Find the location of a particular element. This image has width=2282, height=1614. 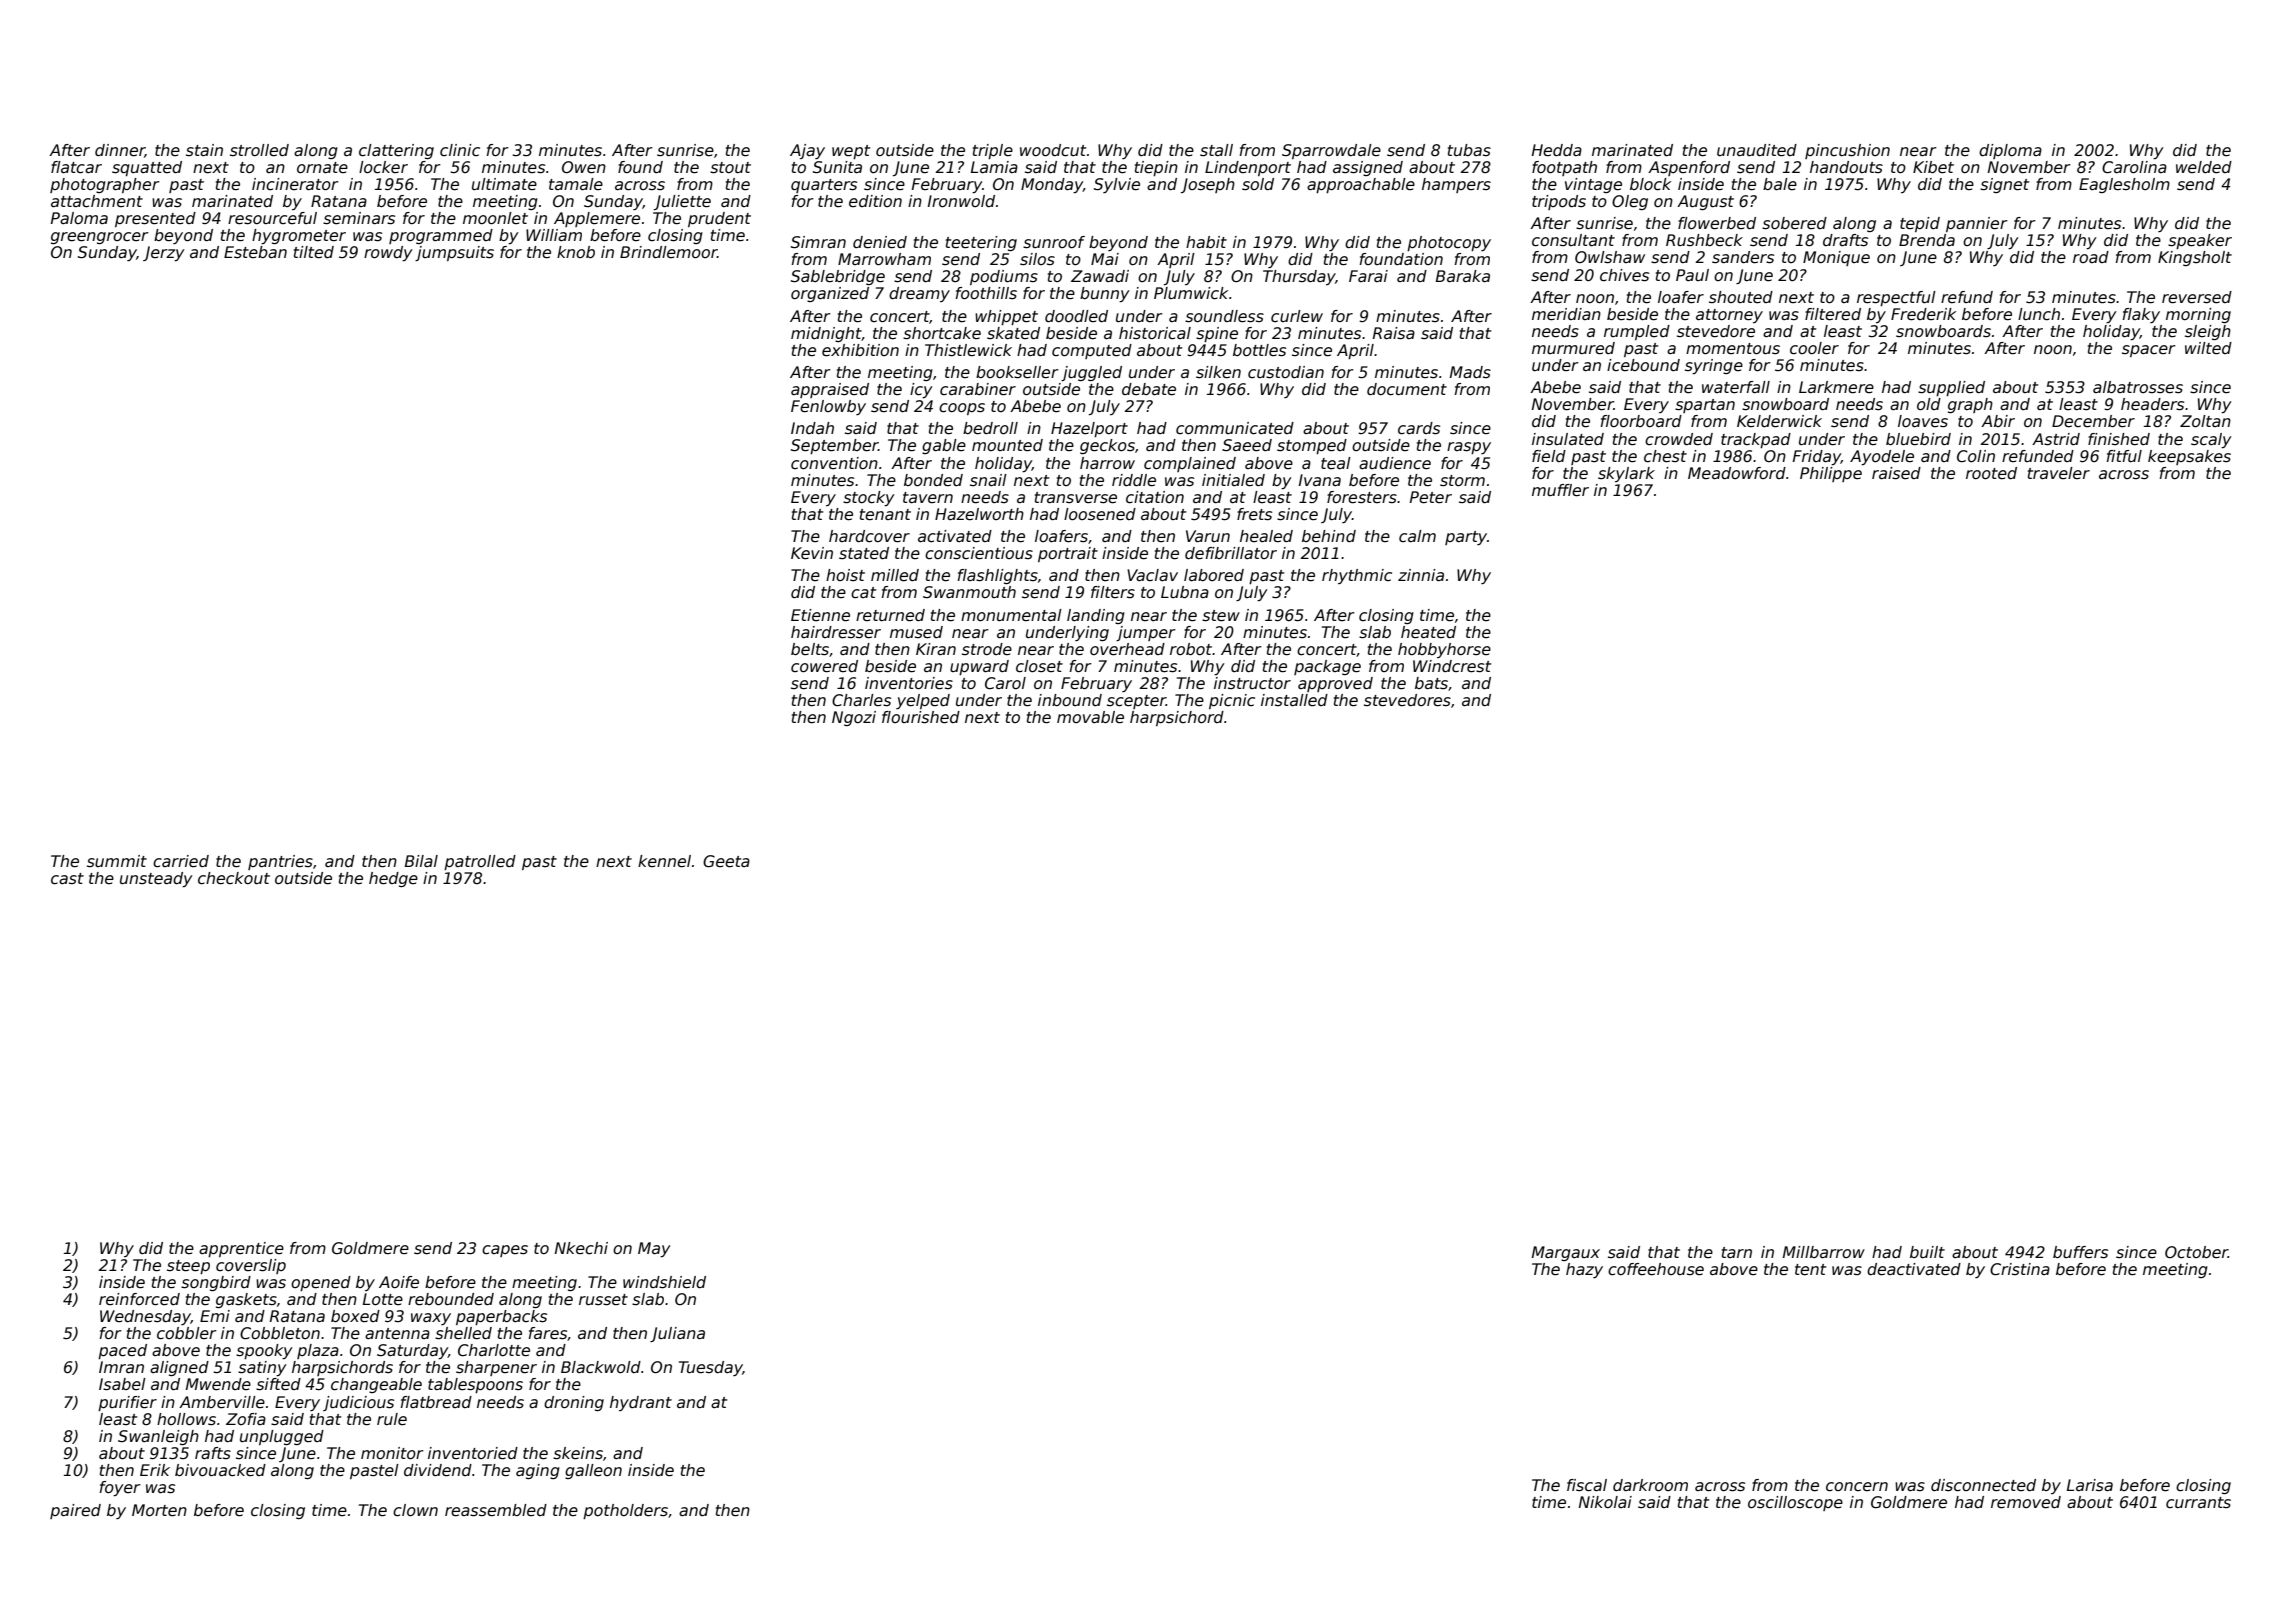

October is located at coordinates (2196, 1252).
